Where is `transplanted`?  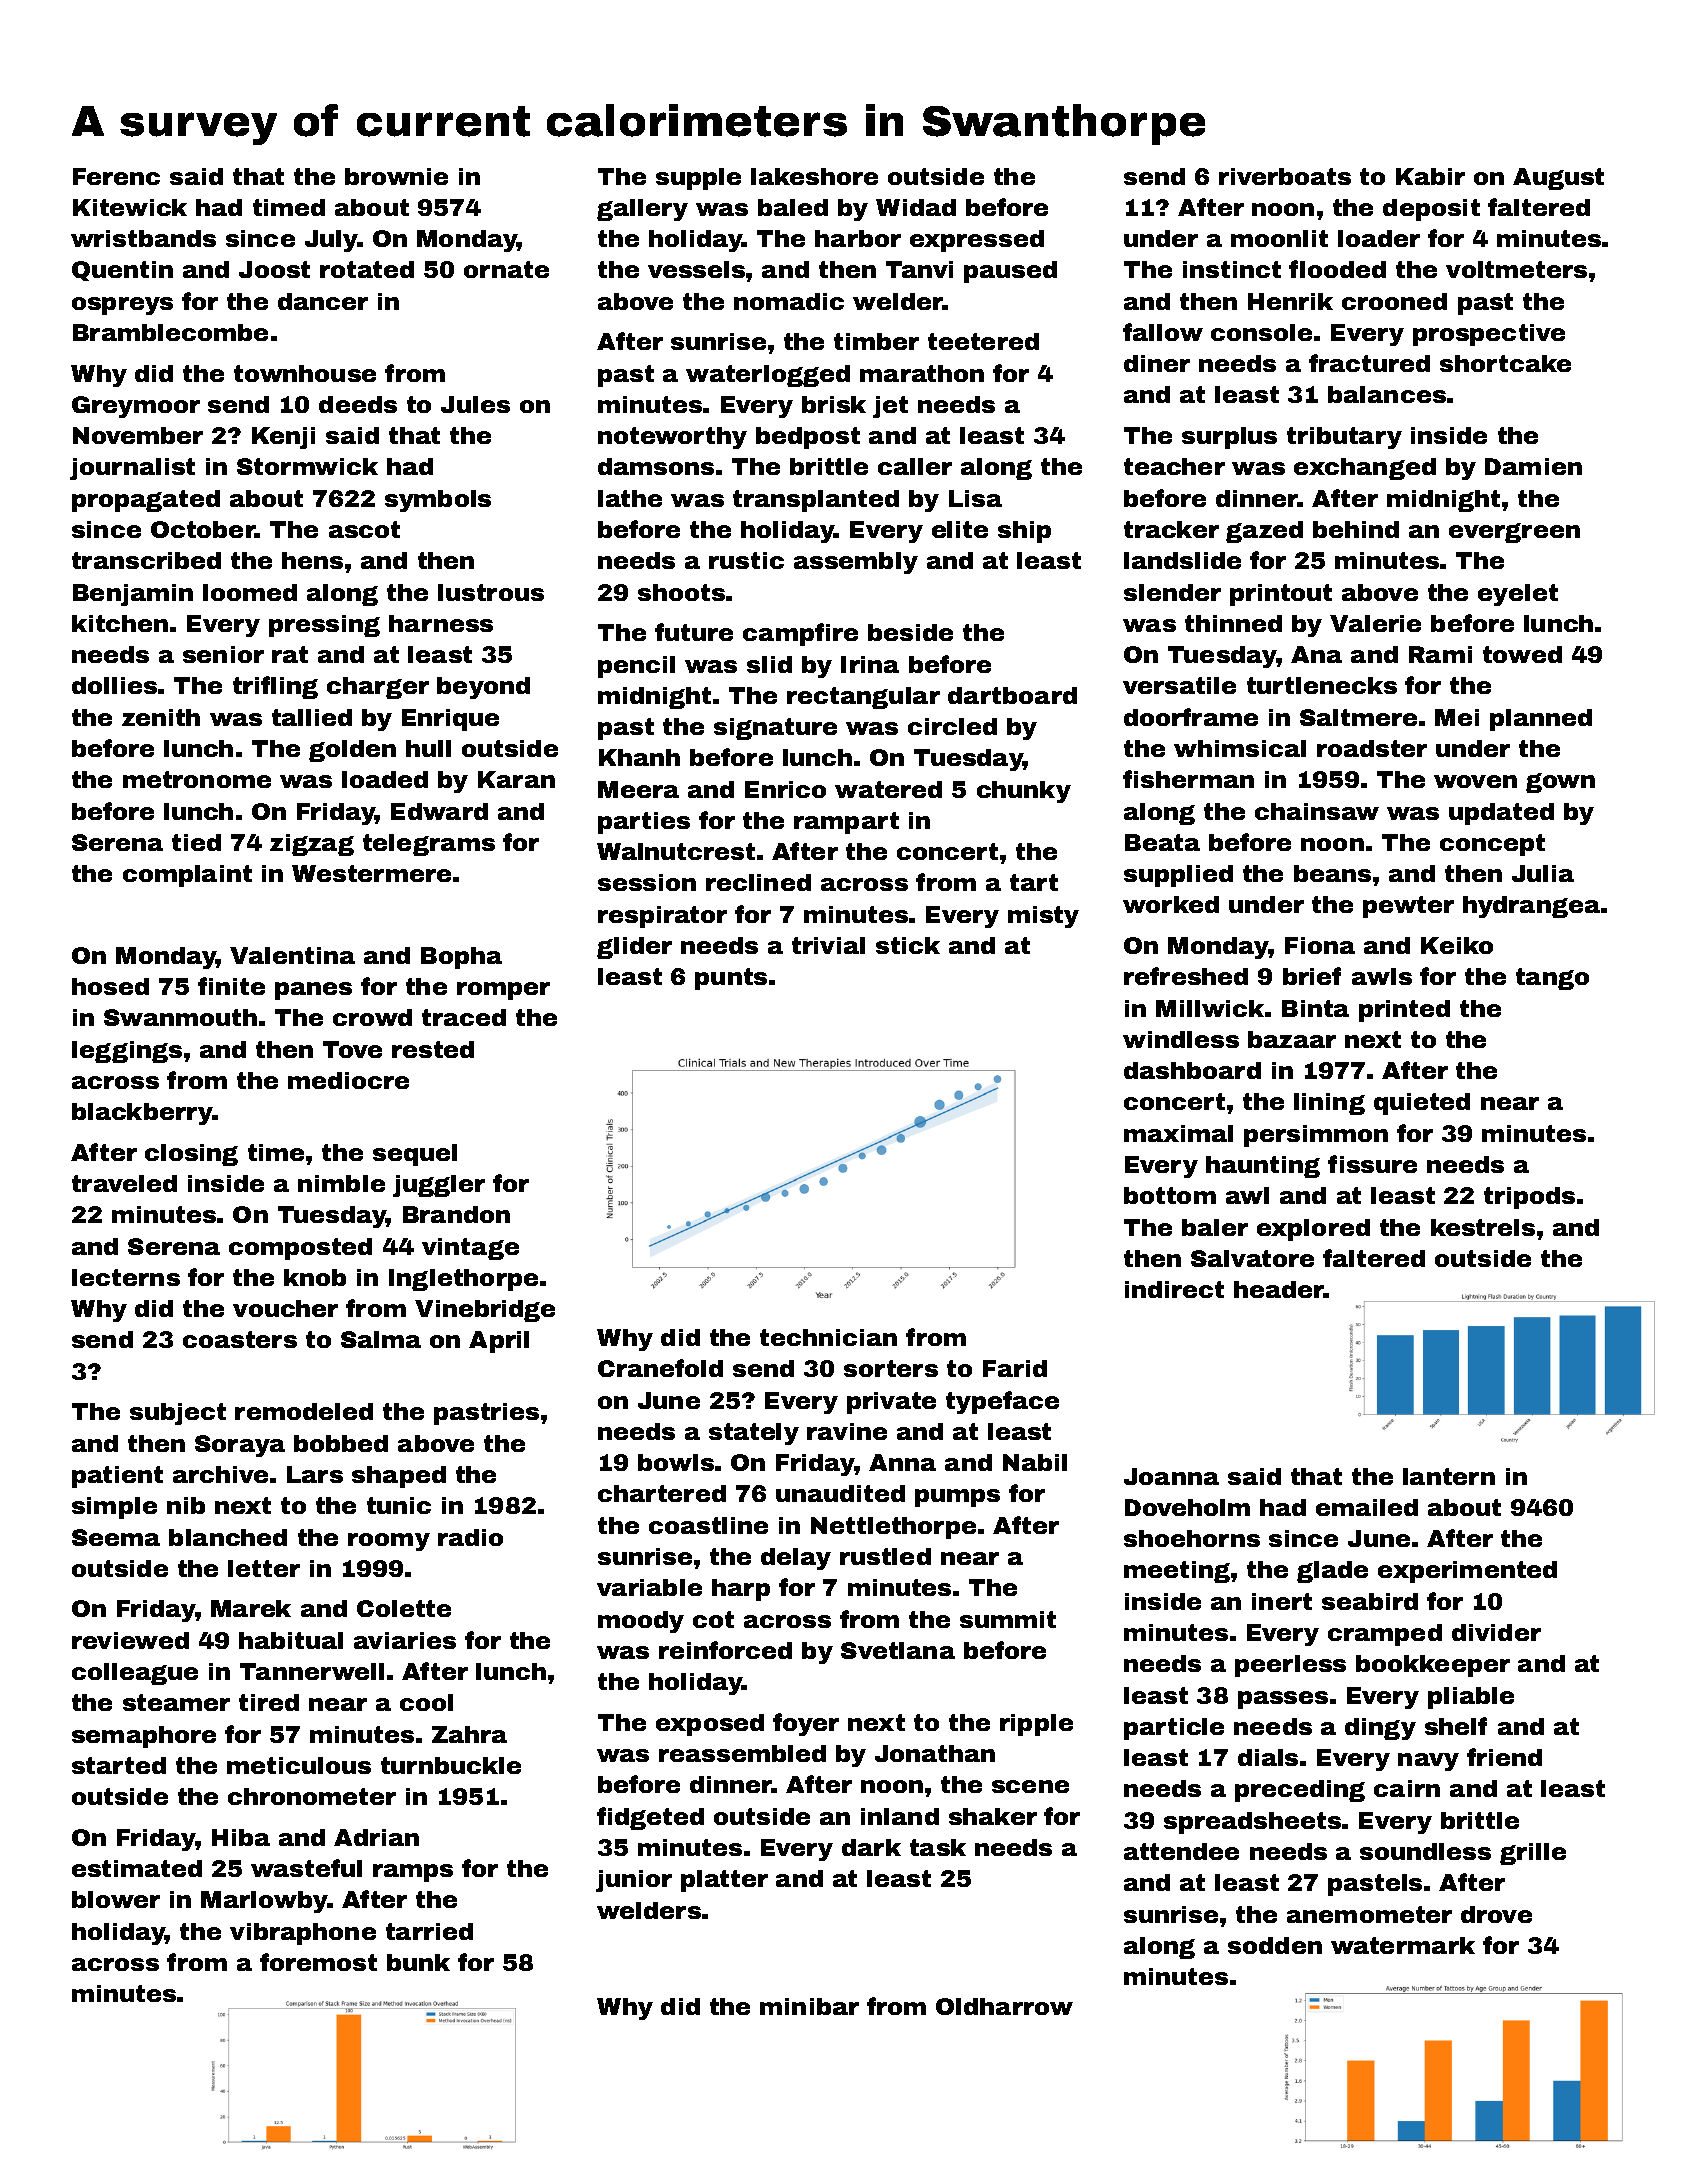
transplanted is located at coordinates (816, 501).
